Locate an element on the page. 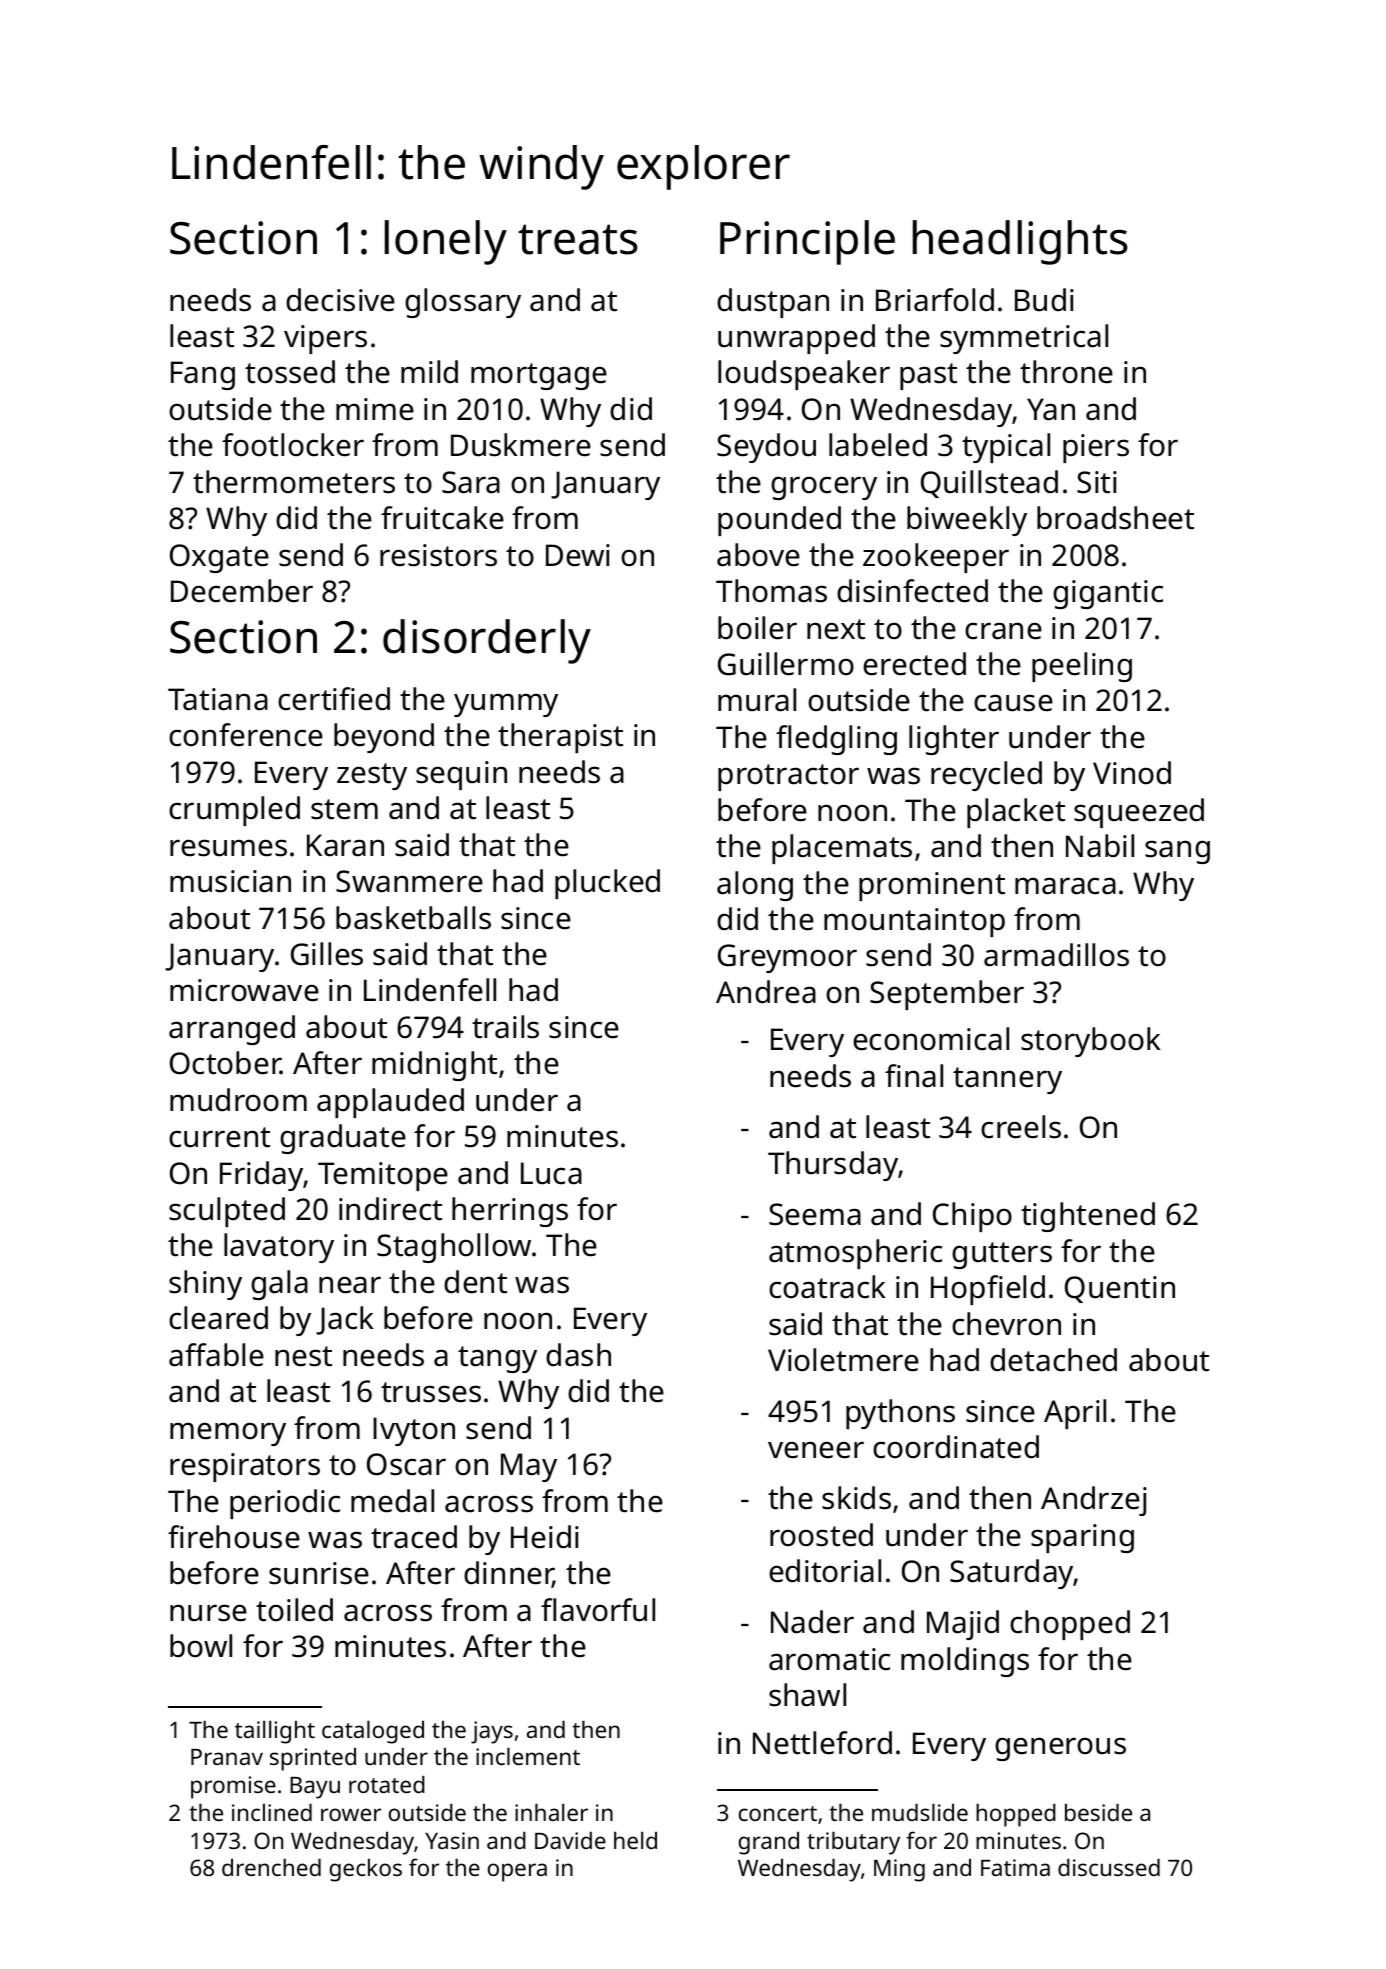  treats is located at coordinates (578, 239).
